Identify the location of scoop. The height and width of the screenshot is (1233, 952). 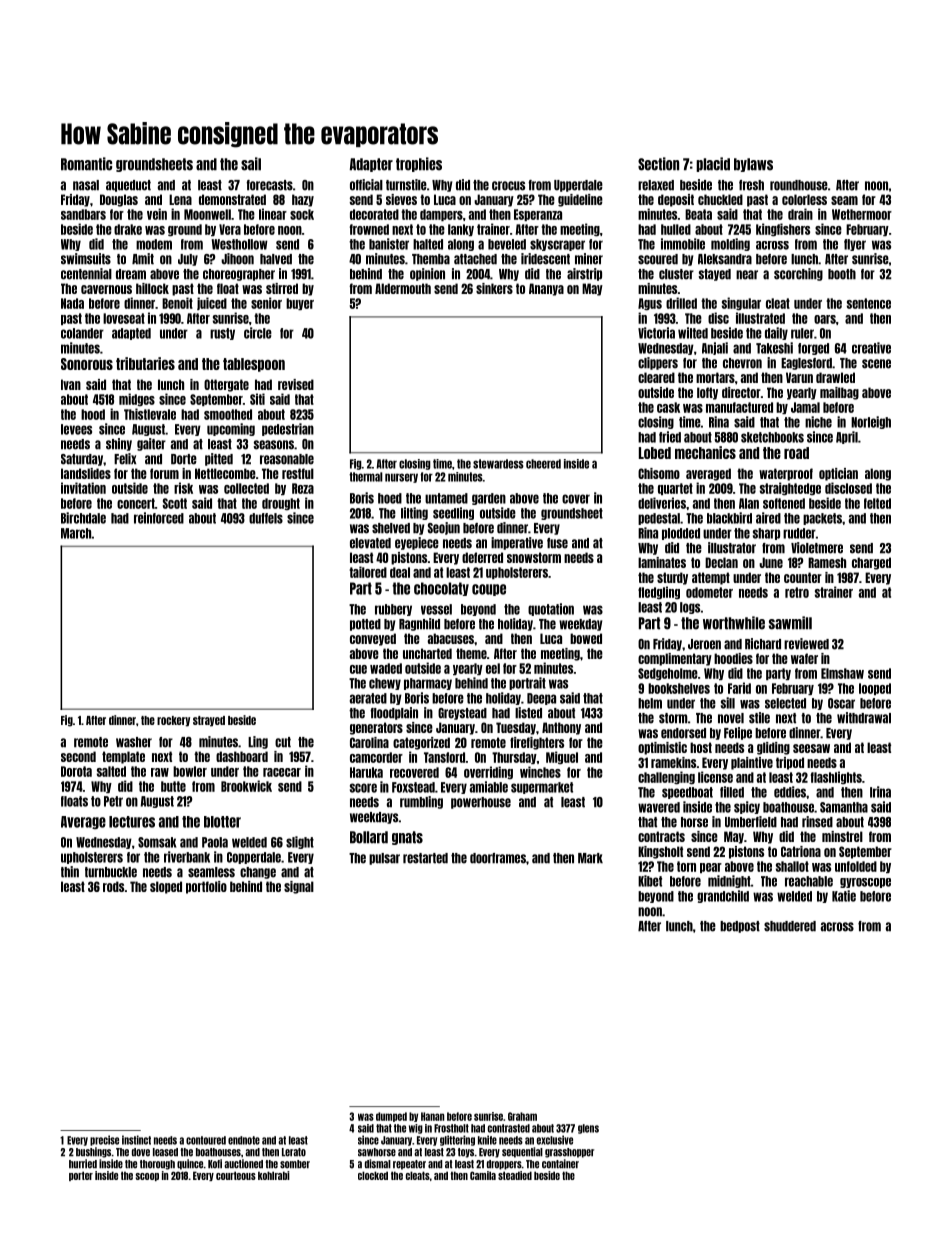
(147, 1177).
